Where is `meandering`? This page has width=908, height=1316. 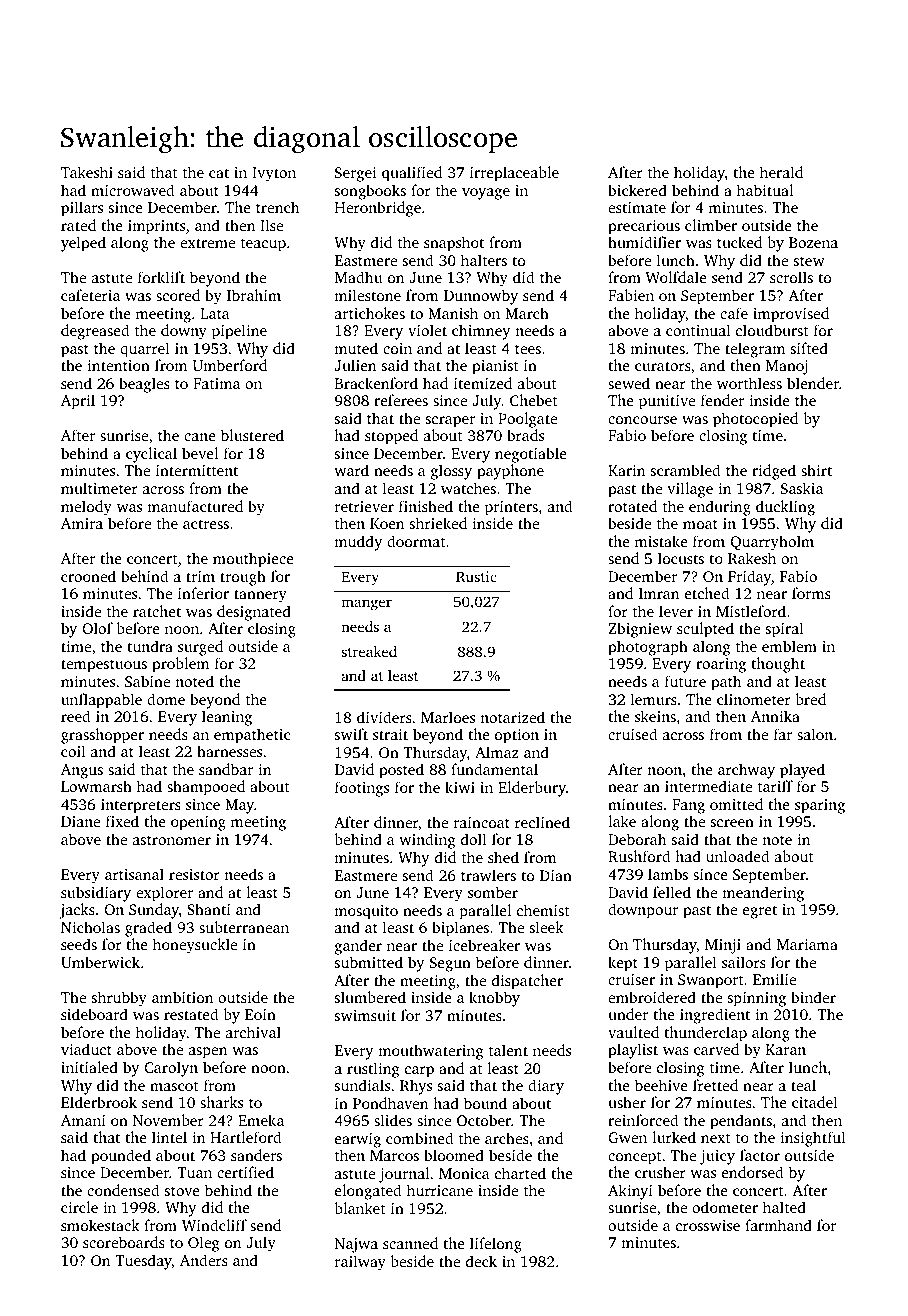 meandering is located at coordinates (763, 894).
